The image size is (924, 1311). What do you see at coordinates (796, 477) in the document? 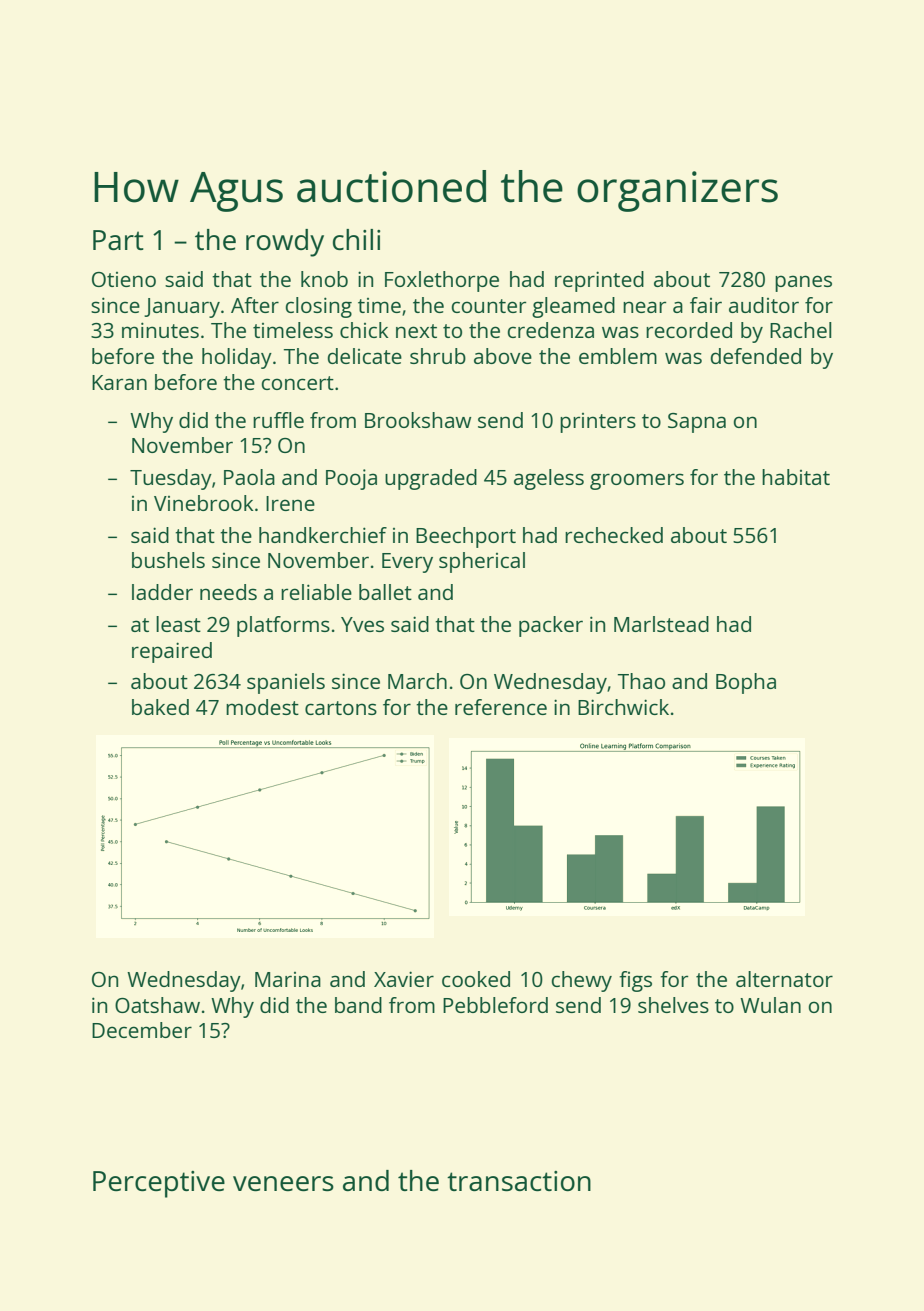
I see `habitat` at bounding box center [796, 477].
